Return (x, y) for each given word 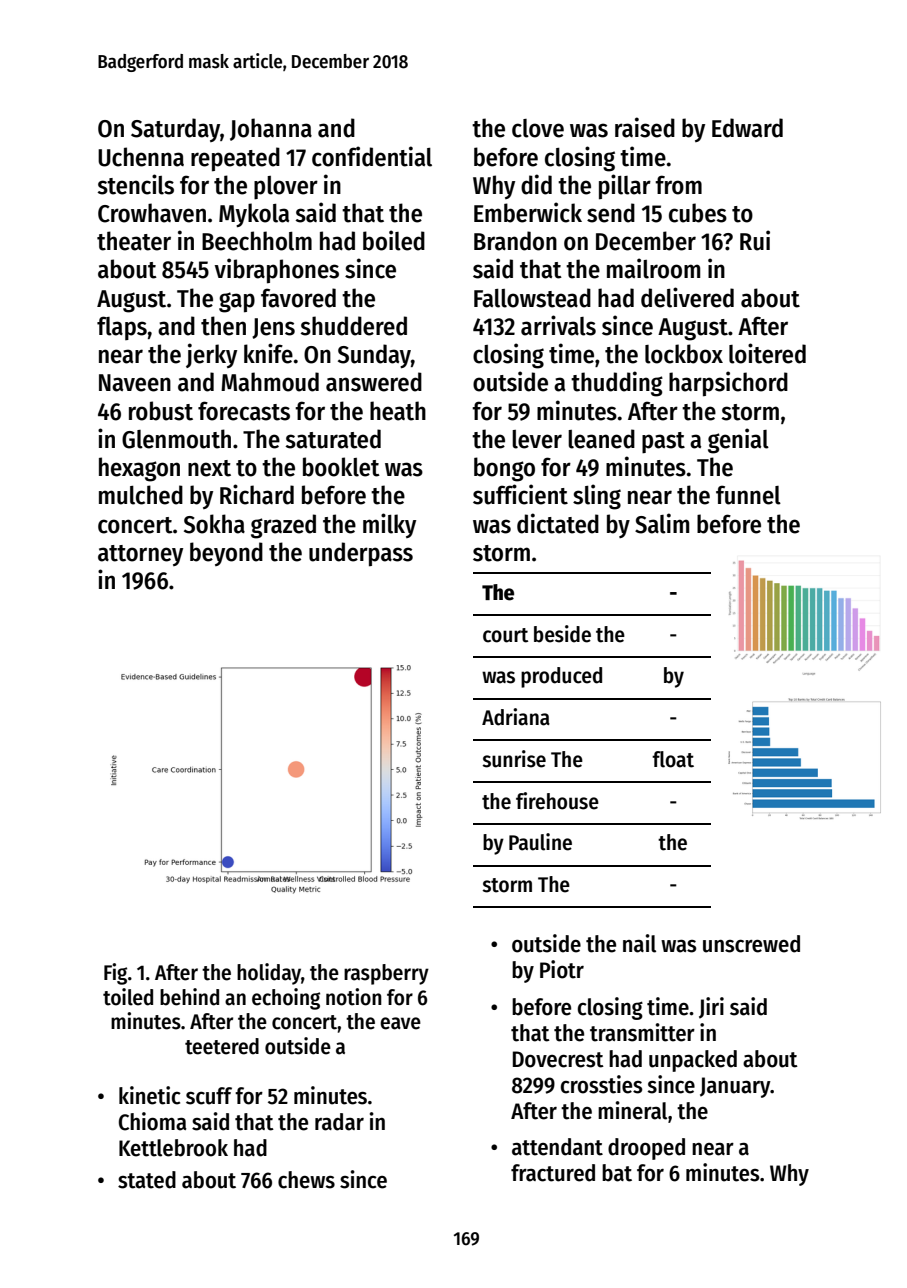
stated (147, 1180)
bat (617, 1173)
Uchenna (141, 157)
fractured (553, 1173)
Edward (747, 128)
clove (538, 128)
